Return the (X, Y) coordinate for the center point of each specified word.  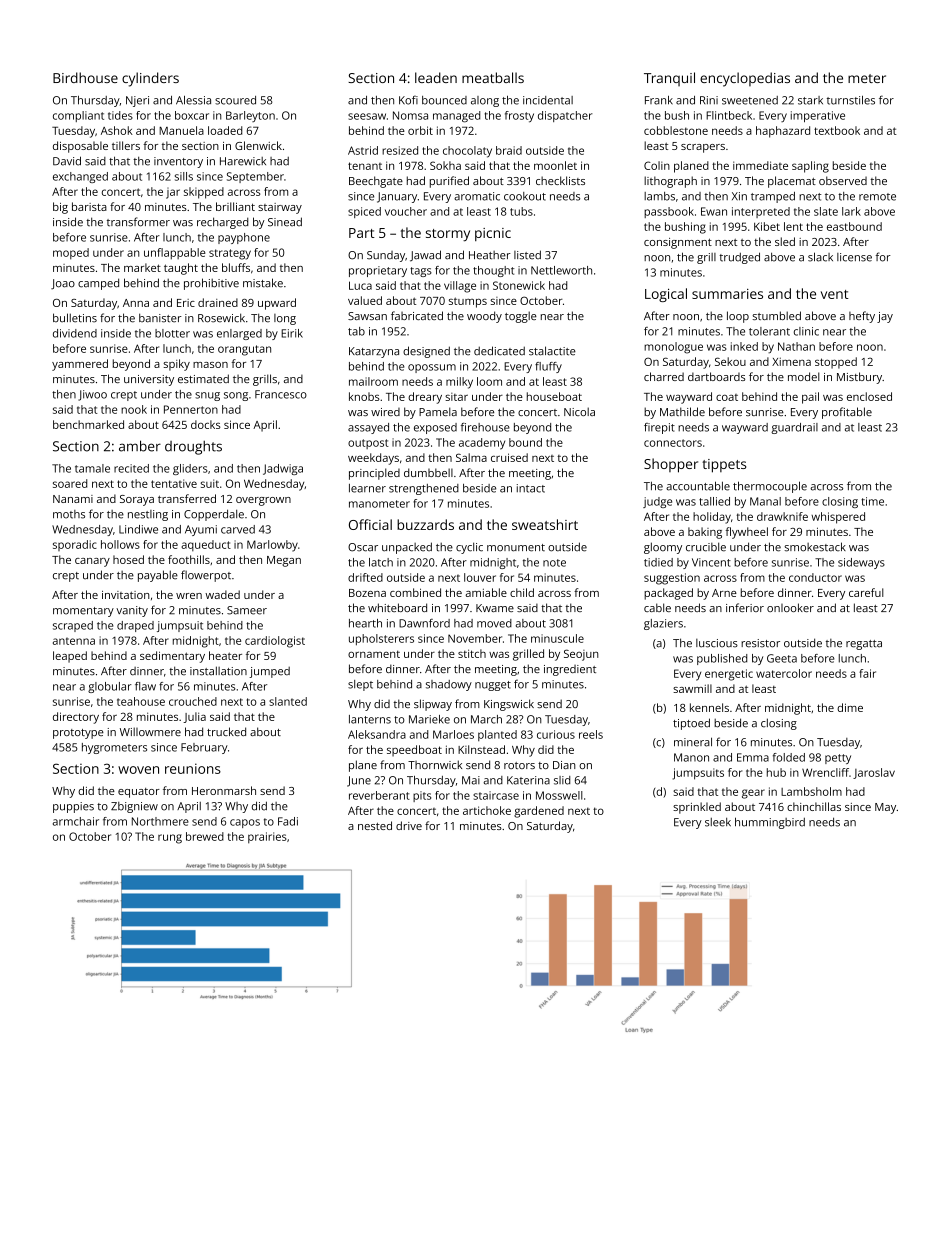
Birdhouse (85, 77)
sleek (718, 822)
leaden (436, 77)
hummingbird (770, 823)
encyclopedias (745, 79)
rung (170, 839)
